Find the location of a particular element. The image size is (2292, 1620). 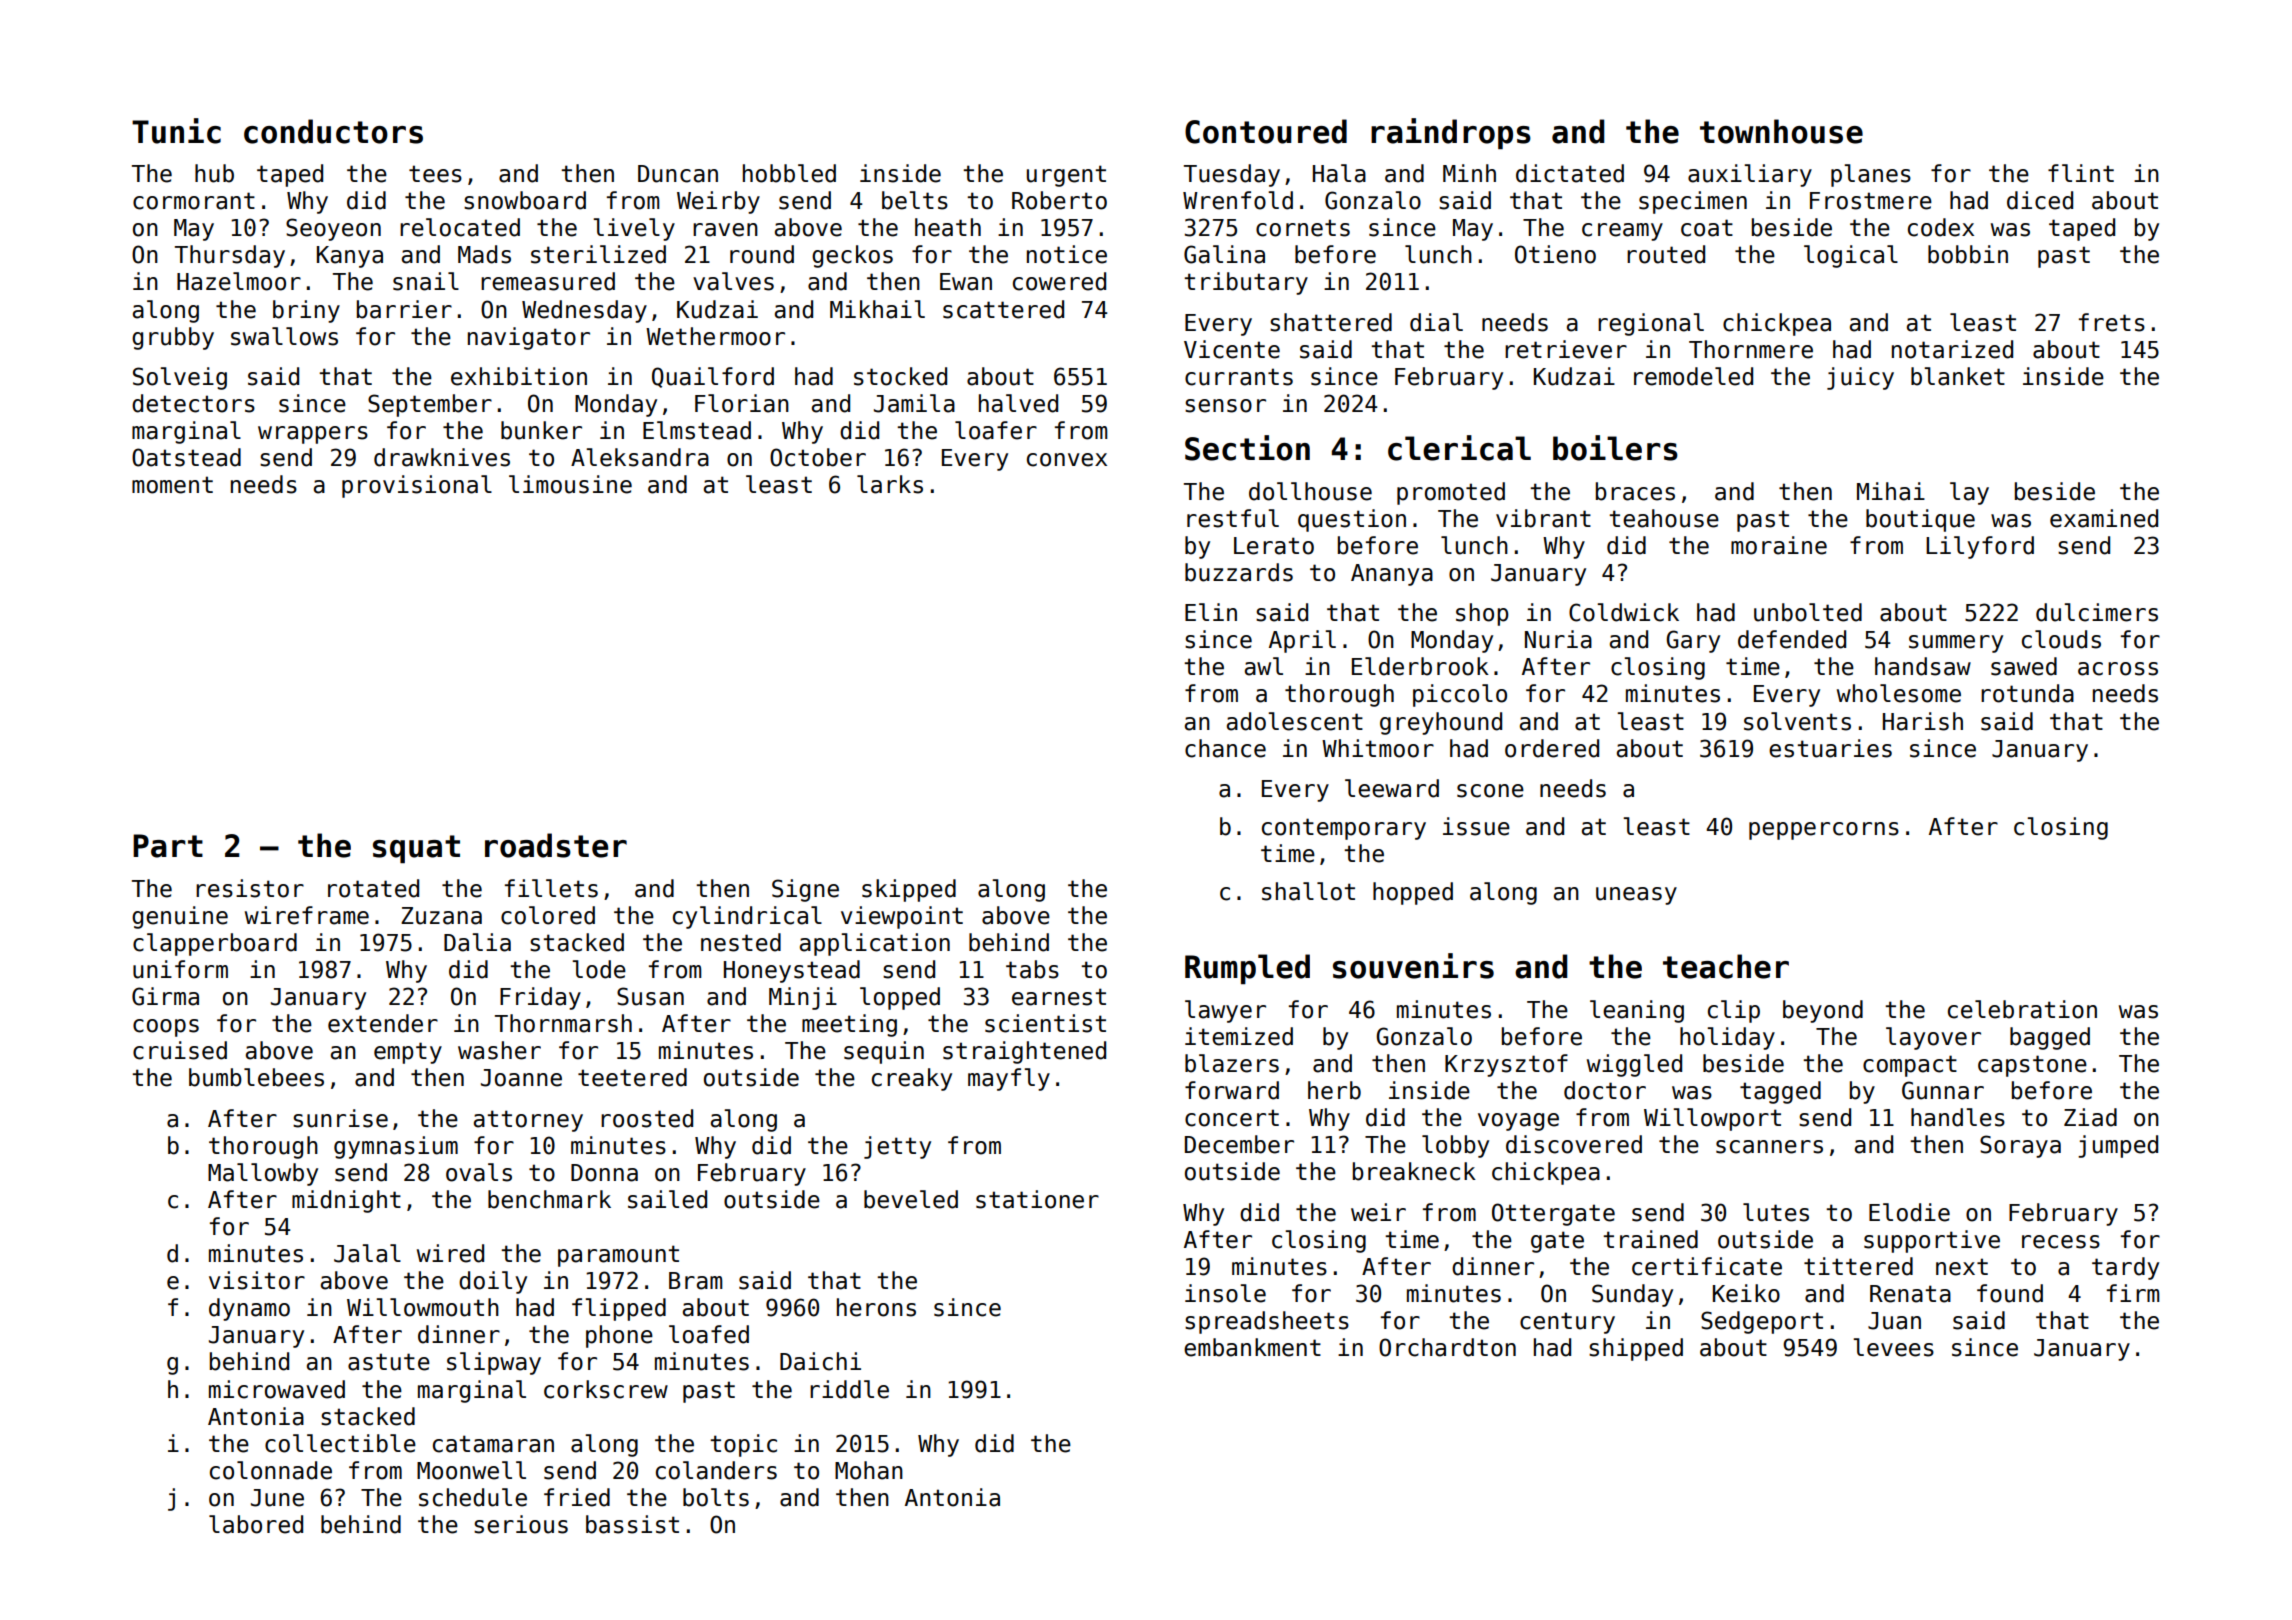

Kanya is located at coordinates (350, 257).
